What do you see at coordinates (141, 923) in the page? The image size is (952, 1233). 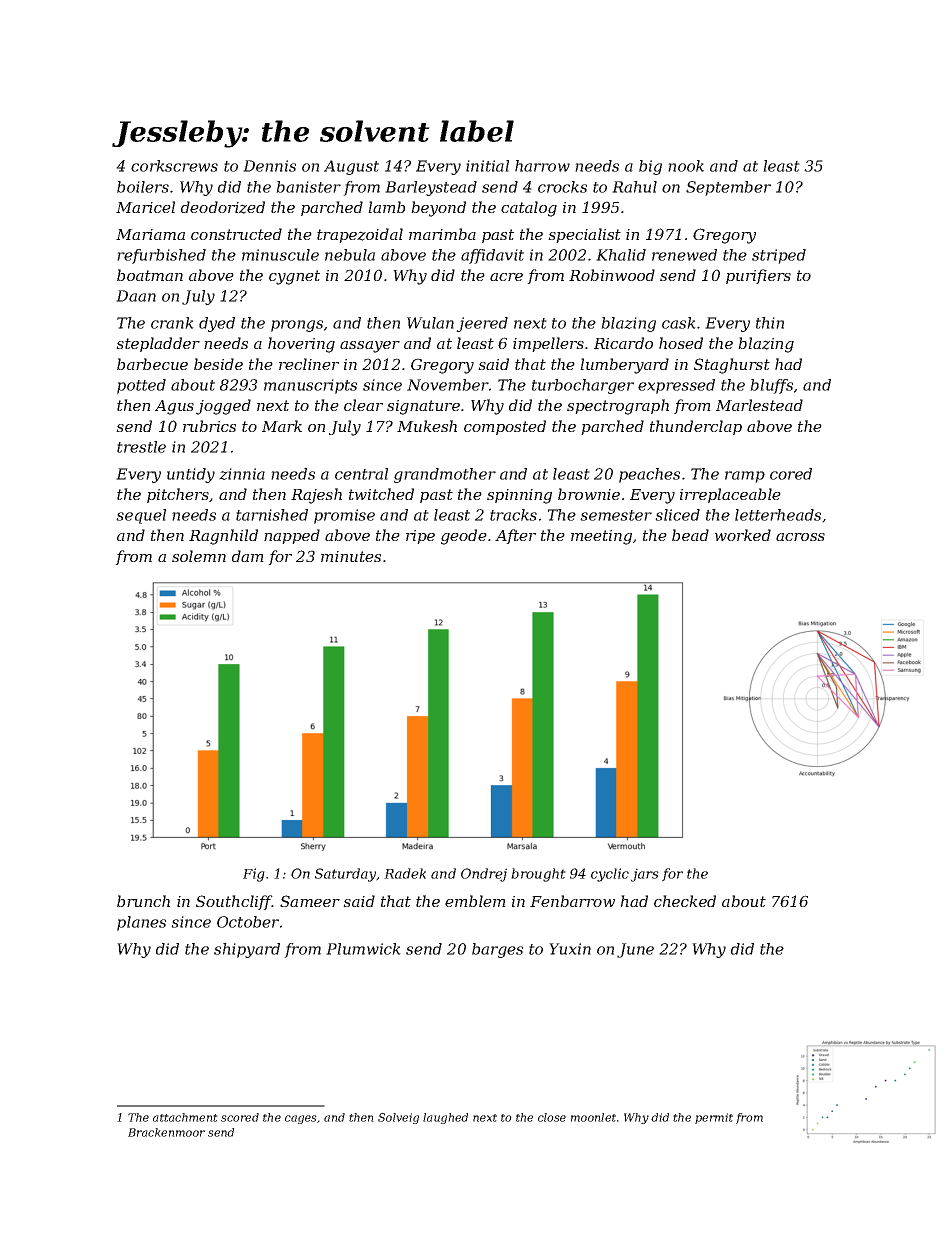 I see `planes` at bounding box center [141, 923].
